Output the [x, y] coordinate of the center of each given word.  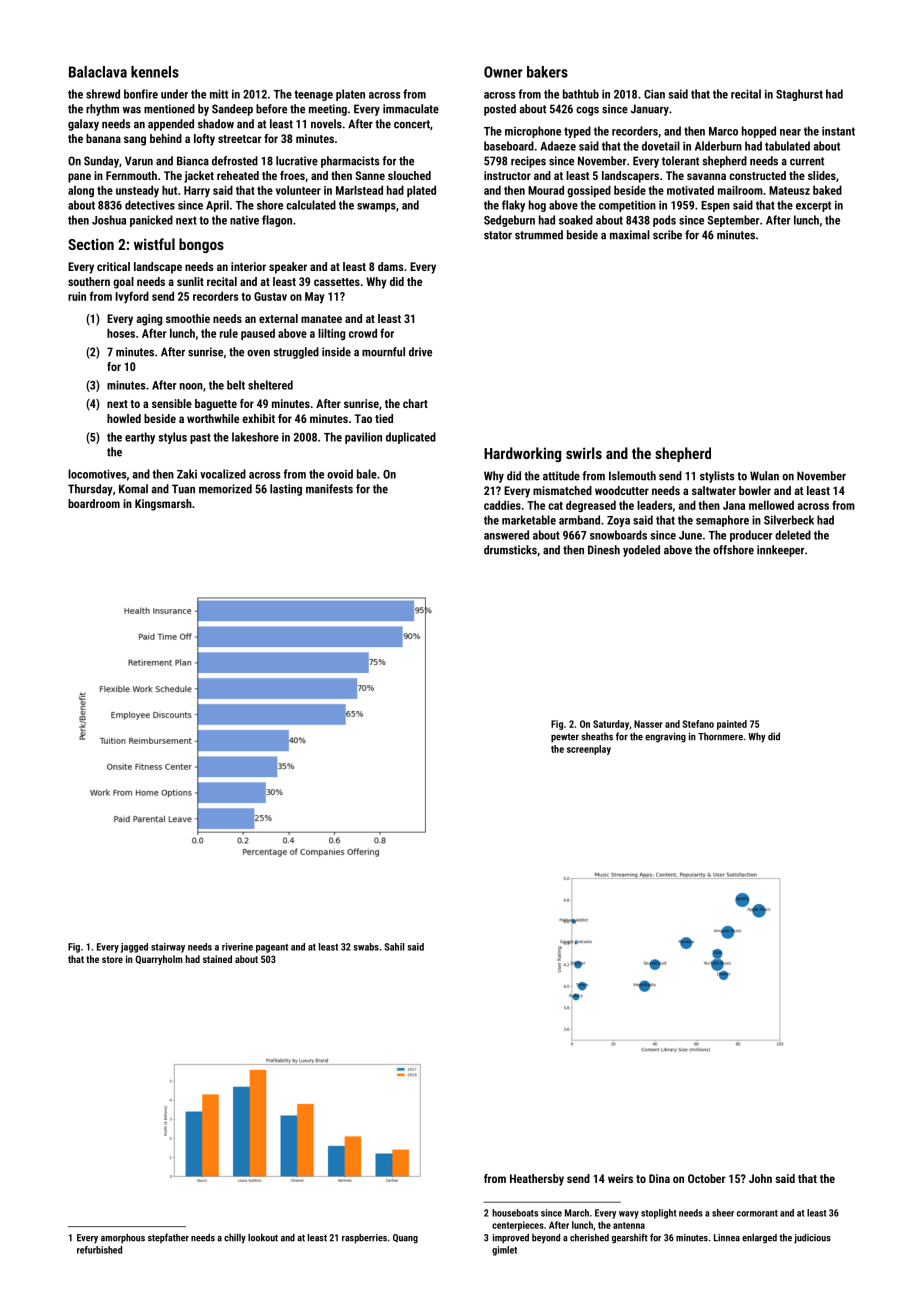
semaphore [722, 521]
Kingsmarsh [163, 505]
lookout [263, 1237]
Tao [363, 418]
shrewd [103, 94]
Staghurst [799, 95]
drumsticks [510, 550]
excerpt [813, 206]
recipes [528, 162]
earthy [140, 438]
